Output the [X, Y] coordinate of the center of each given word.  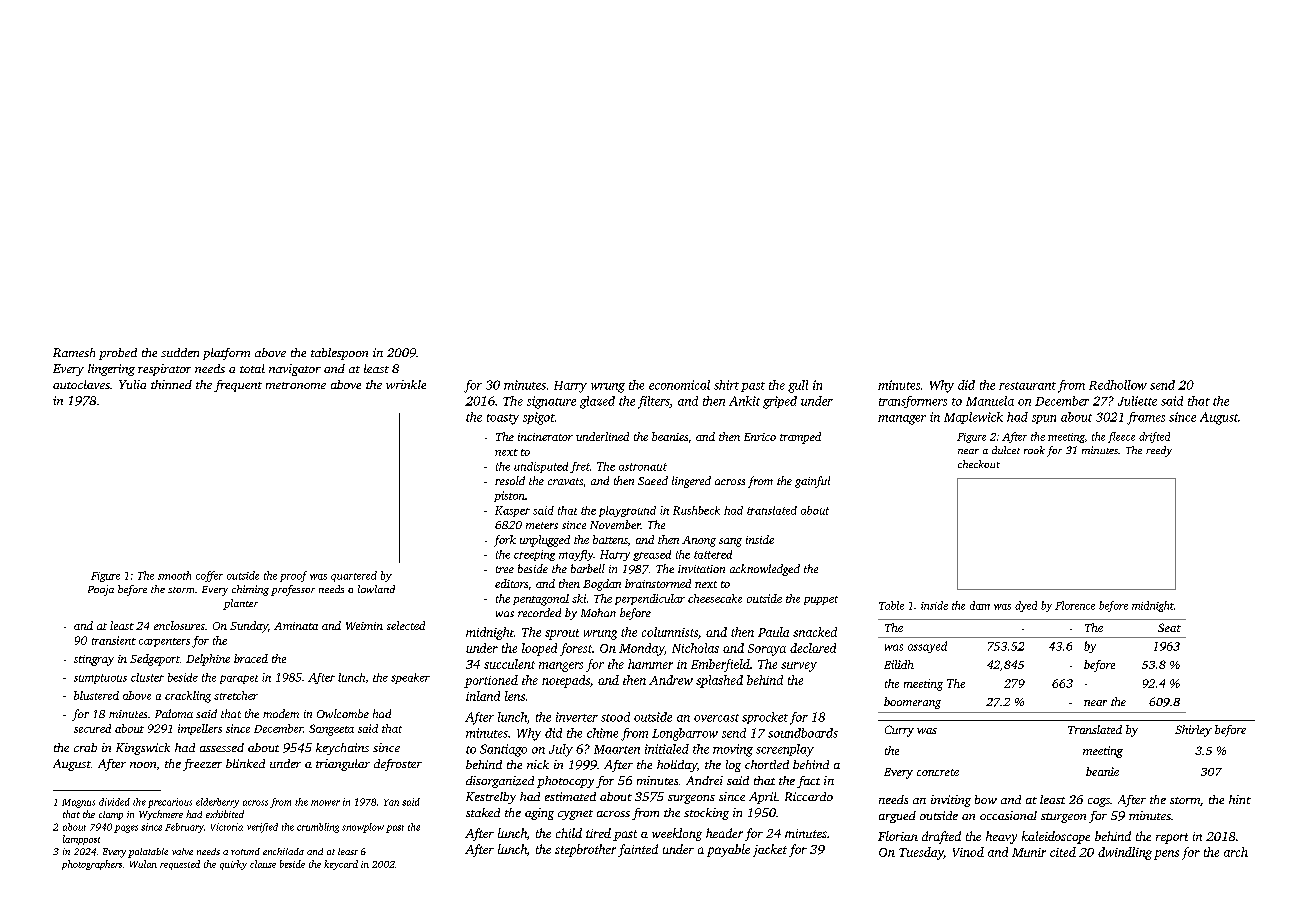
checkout [979, 464]
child [569, 833]
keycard [341, 865]
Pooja [101, 590]
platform [226, 354]
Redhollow [1118, 385]
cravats [565, 481]
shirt [726, 385]
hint [1240, 799]
